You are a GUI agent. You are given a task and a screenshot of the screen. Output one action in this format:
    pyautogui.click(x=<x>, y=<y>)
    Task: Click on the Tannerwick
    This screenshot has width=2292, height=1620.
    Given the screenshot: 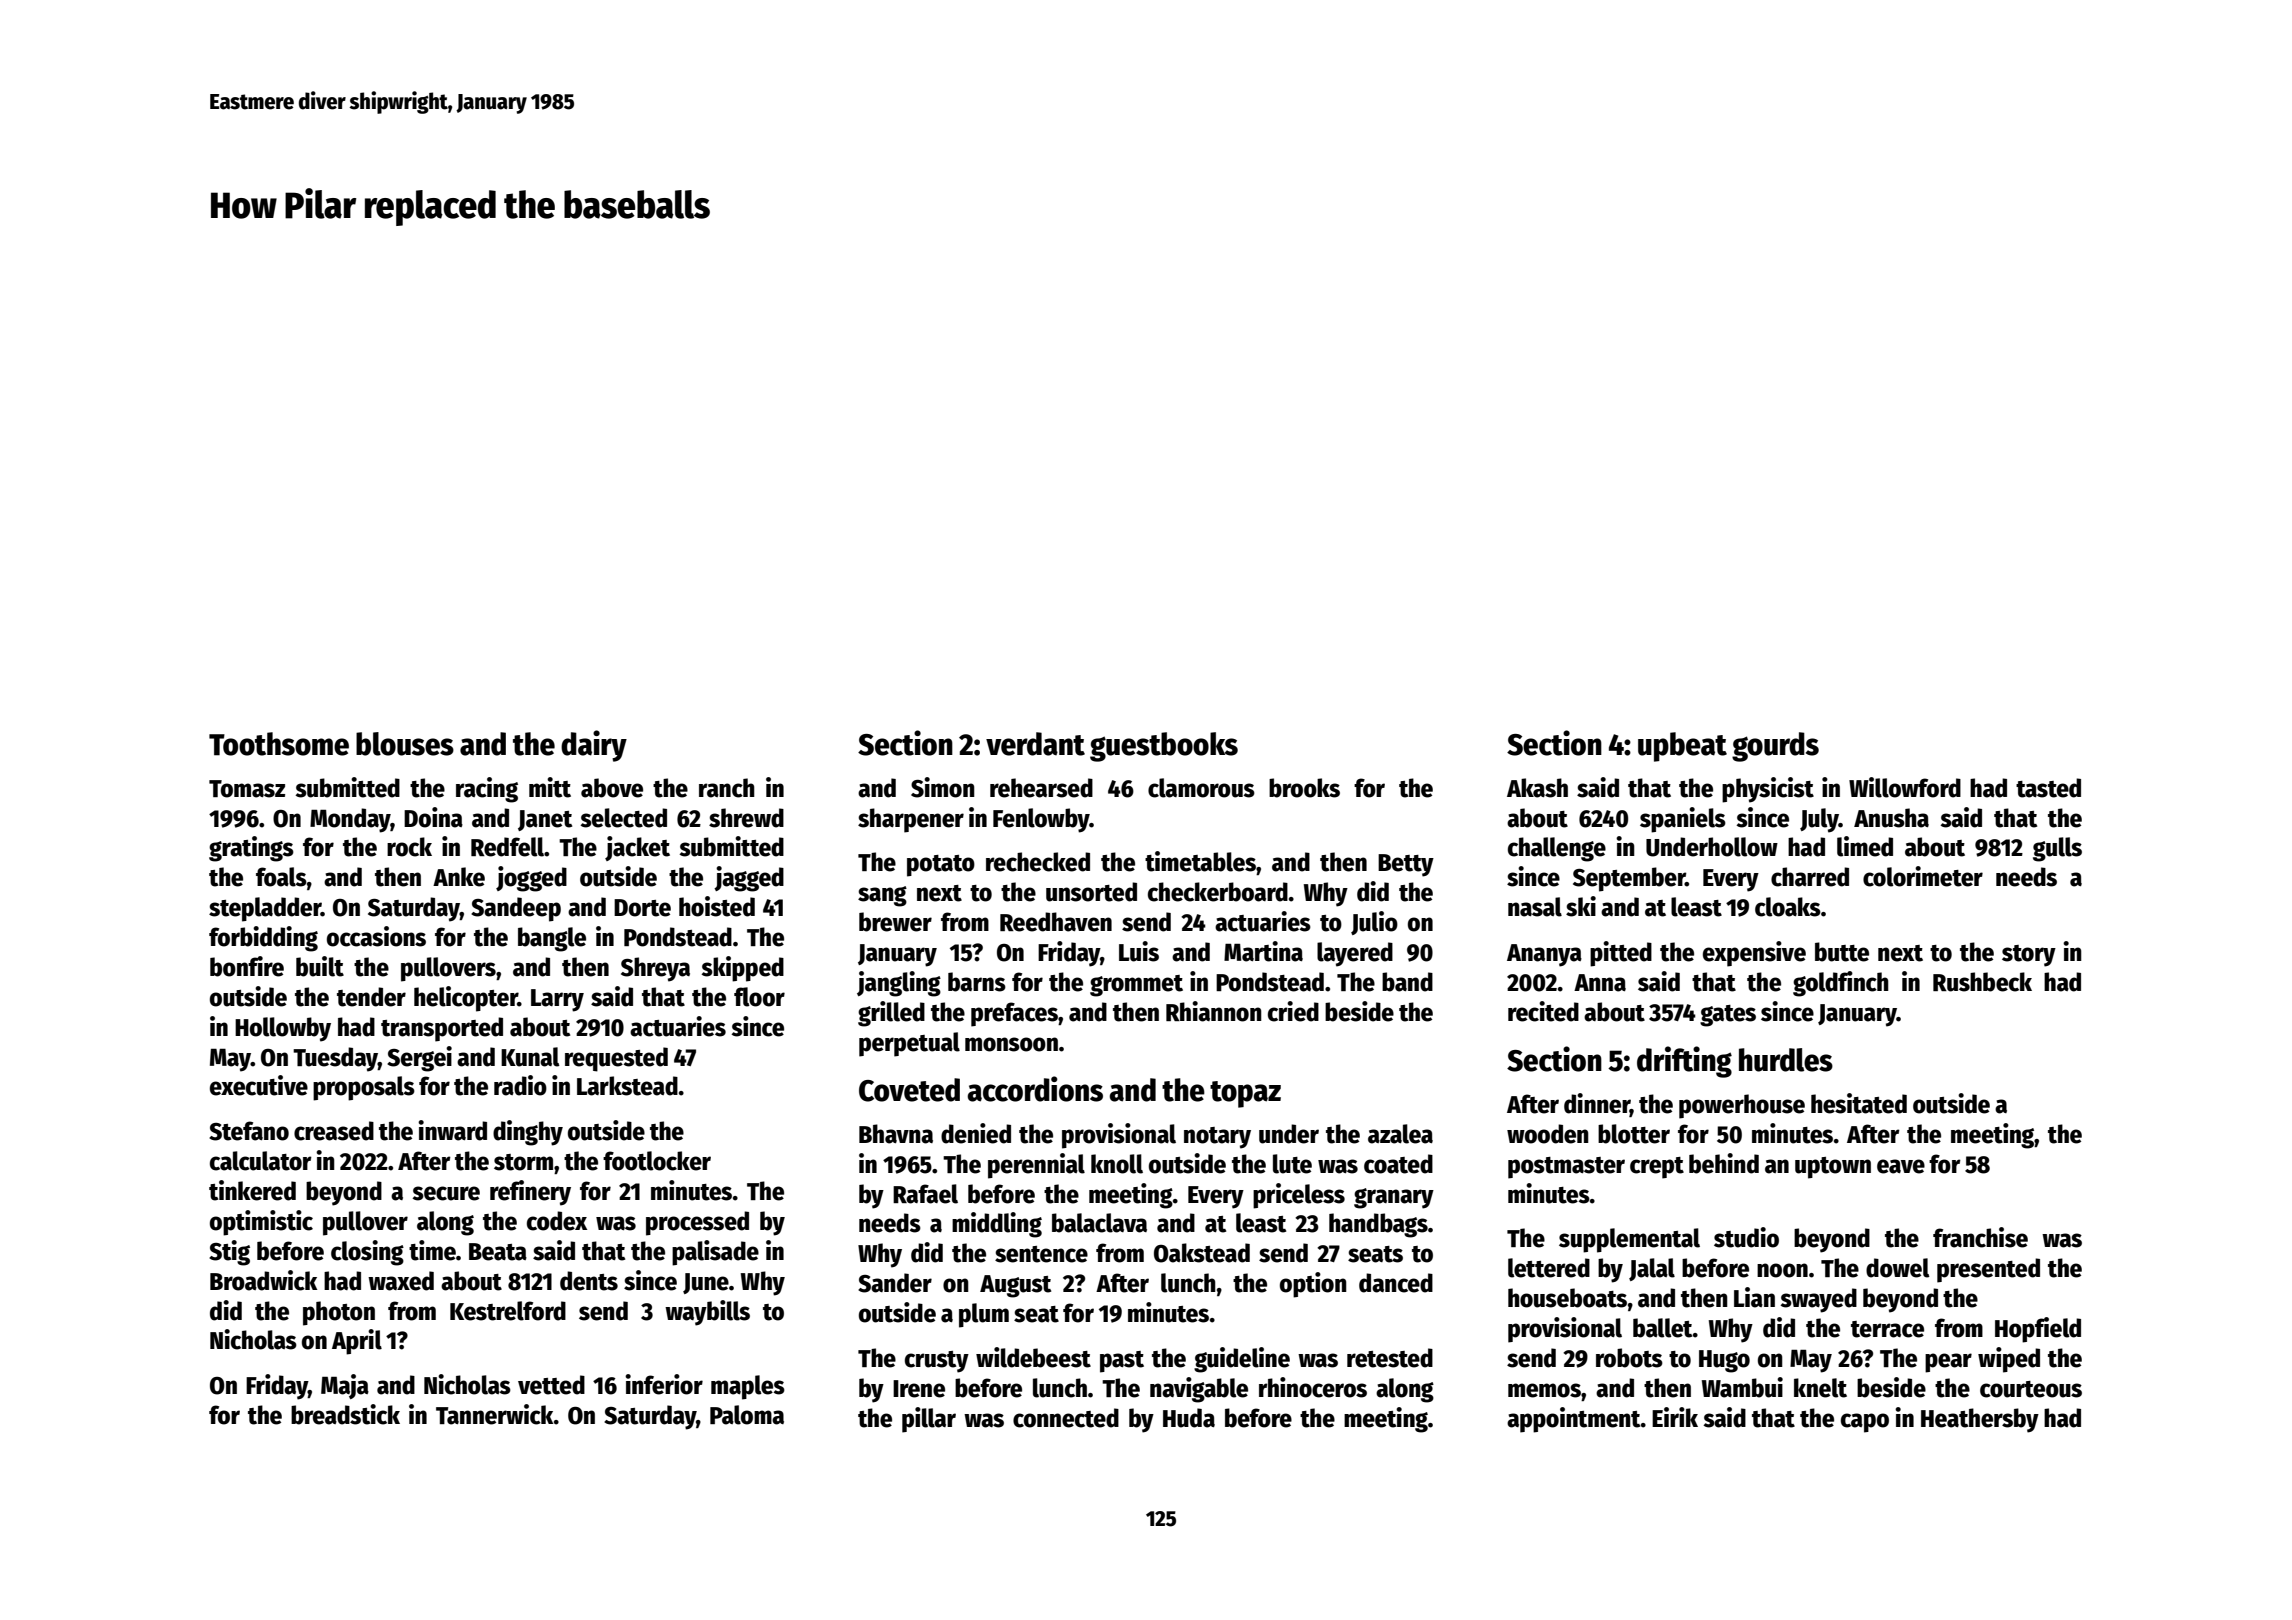 What is the action you would take?
    pyautogui.click(x=495, y=1414)
